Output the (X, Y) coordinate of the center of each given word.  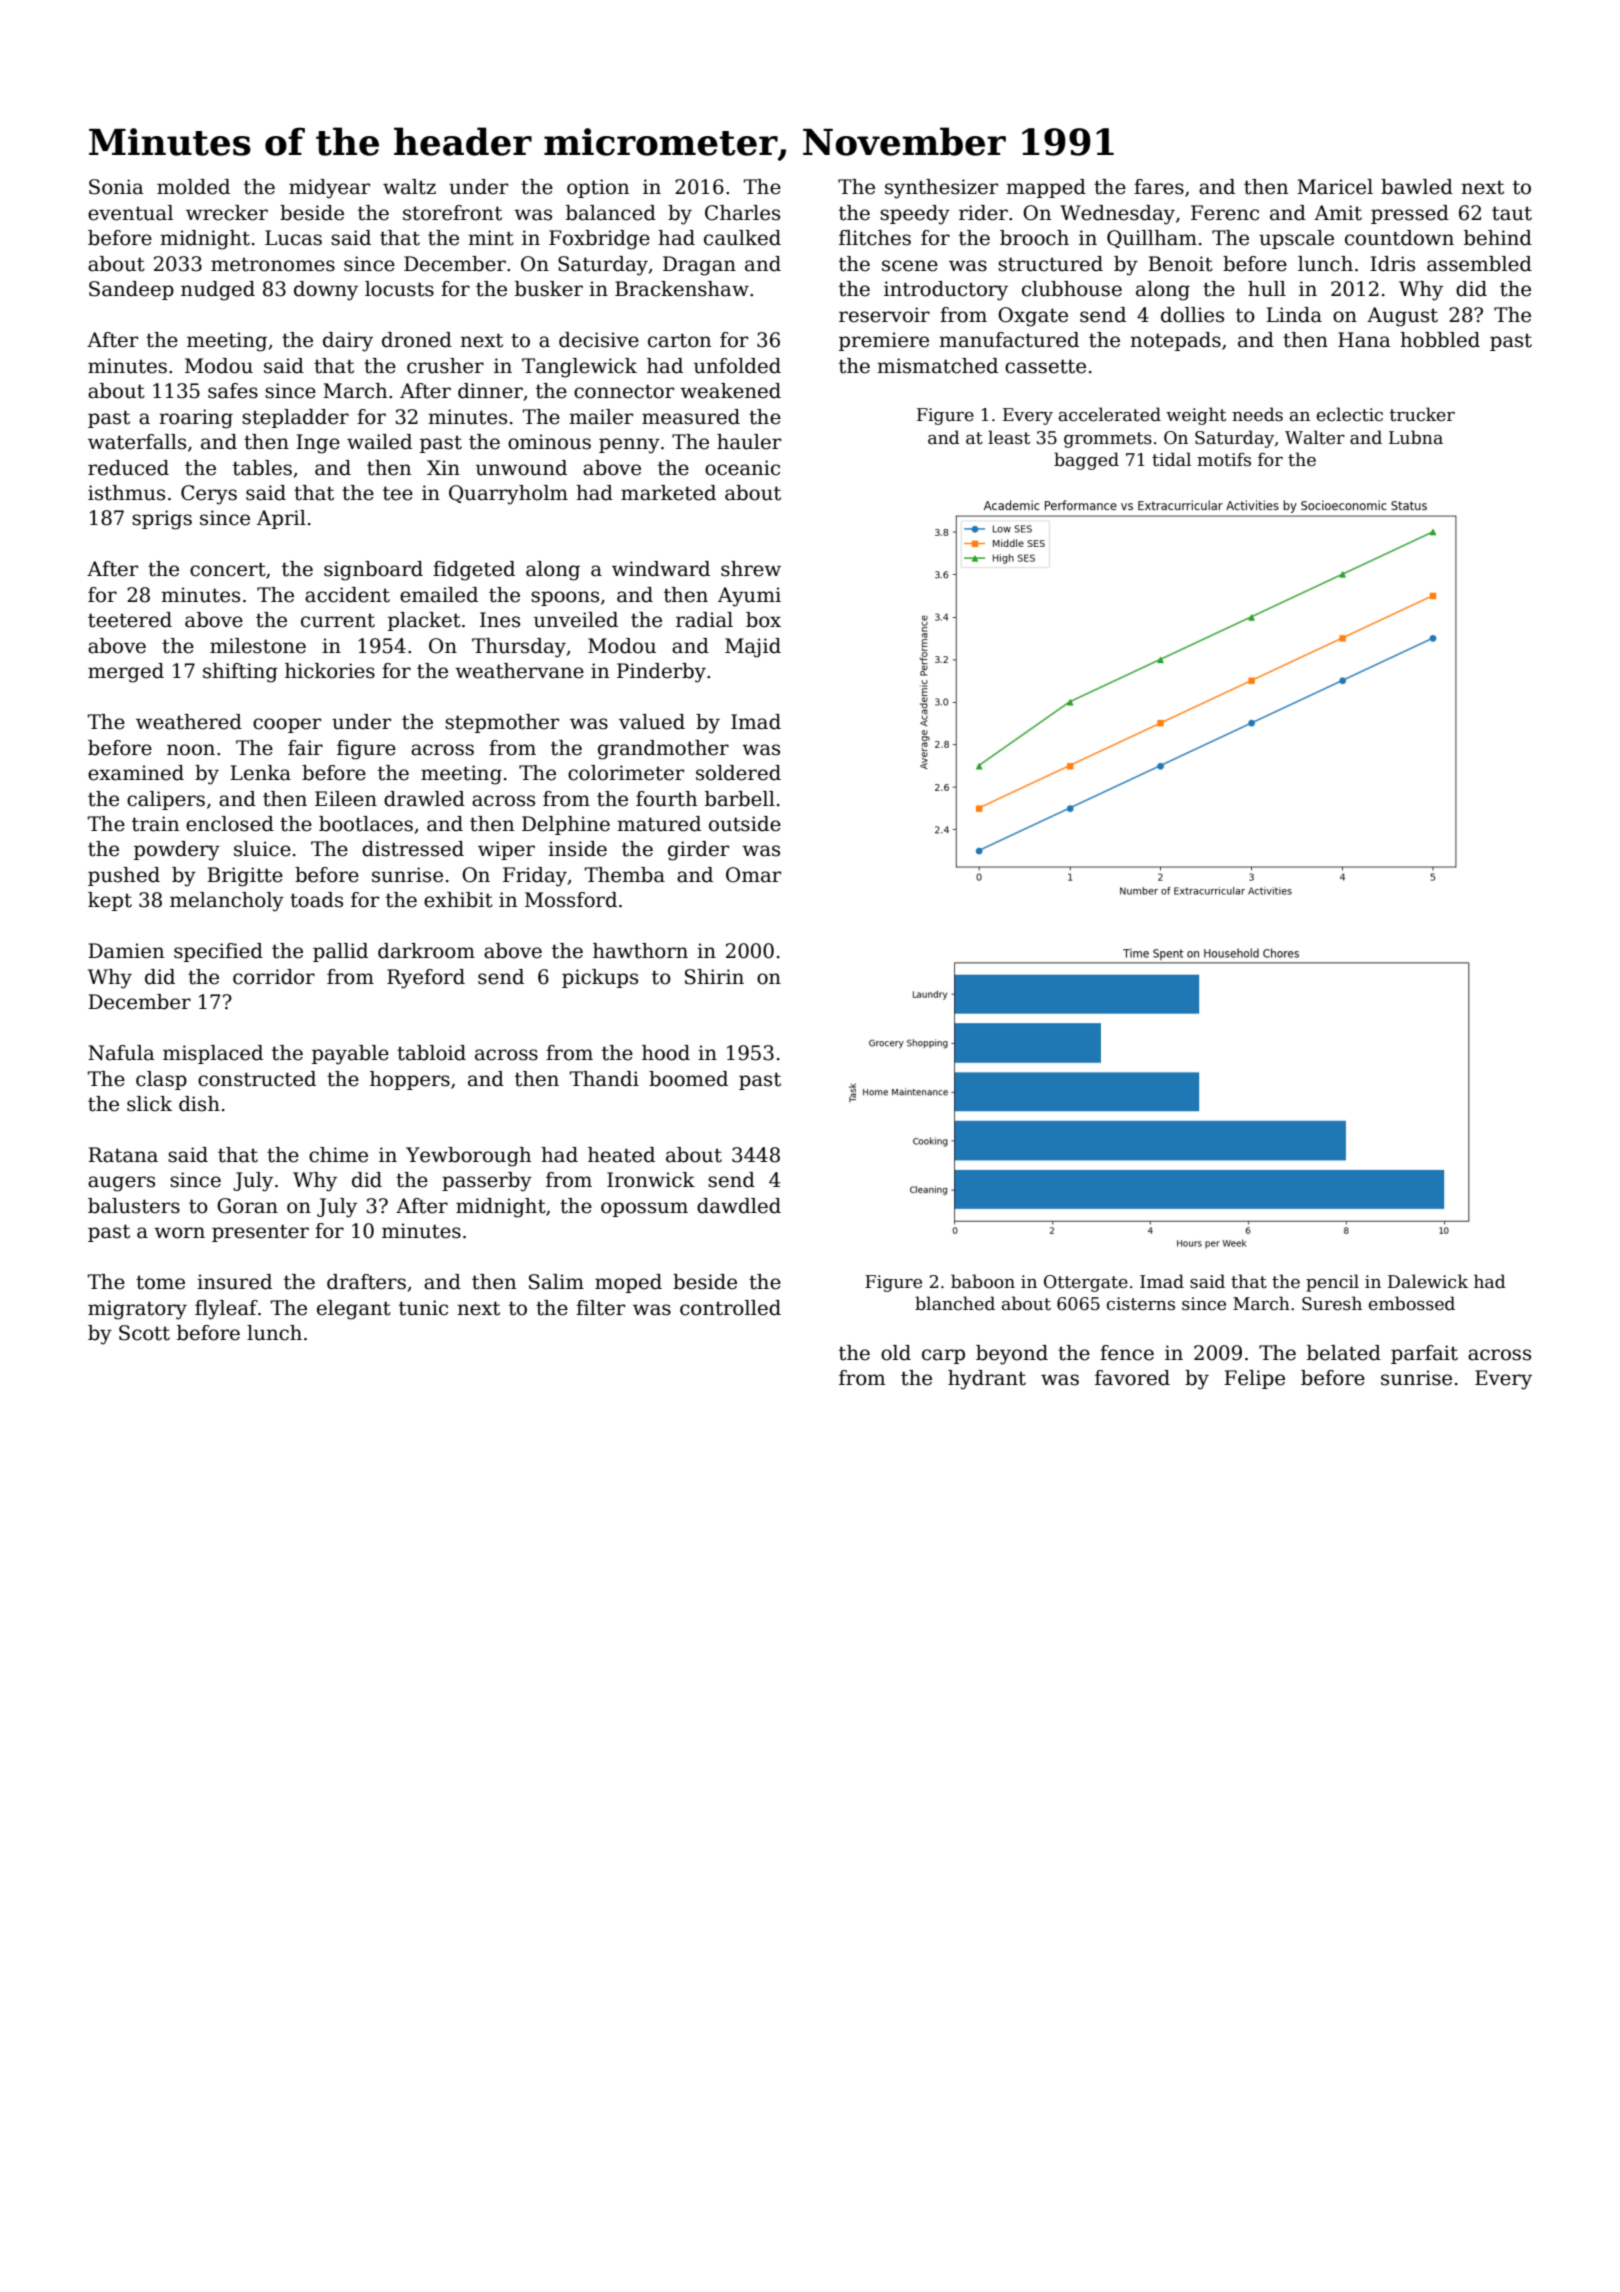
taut (1512, 213)
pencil (1332, 1283)
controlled (730, 1308)
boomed (688, 1079)
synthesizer (941, 189)
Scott (144, 1333)
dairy (348, 342)
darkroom (426, 951)
